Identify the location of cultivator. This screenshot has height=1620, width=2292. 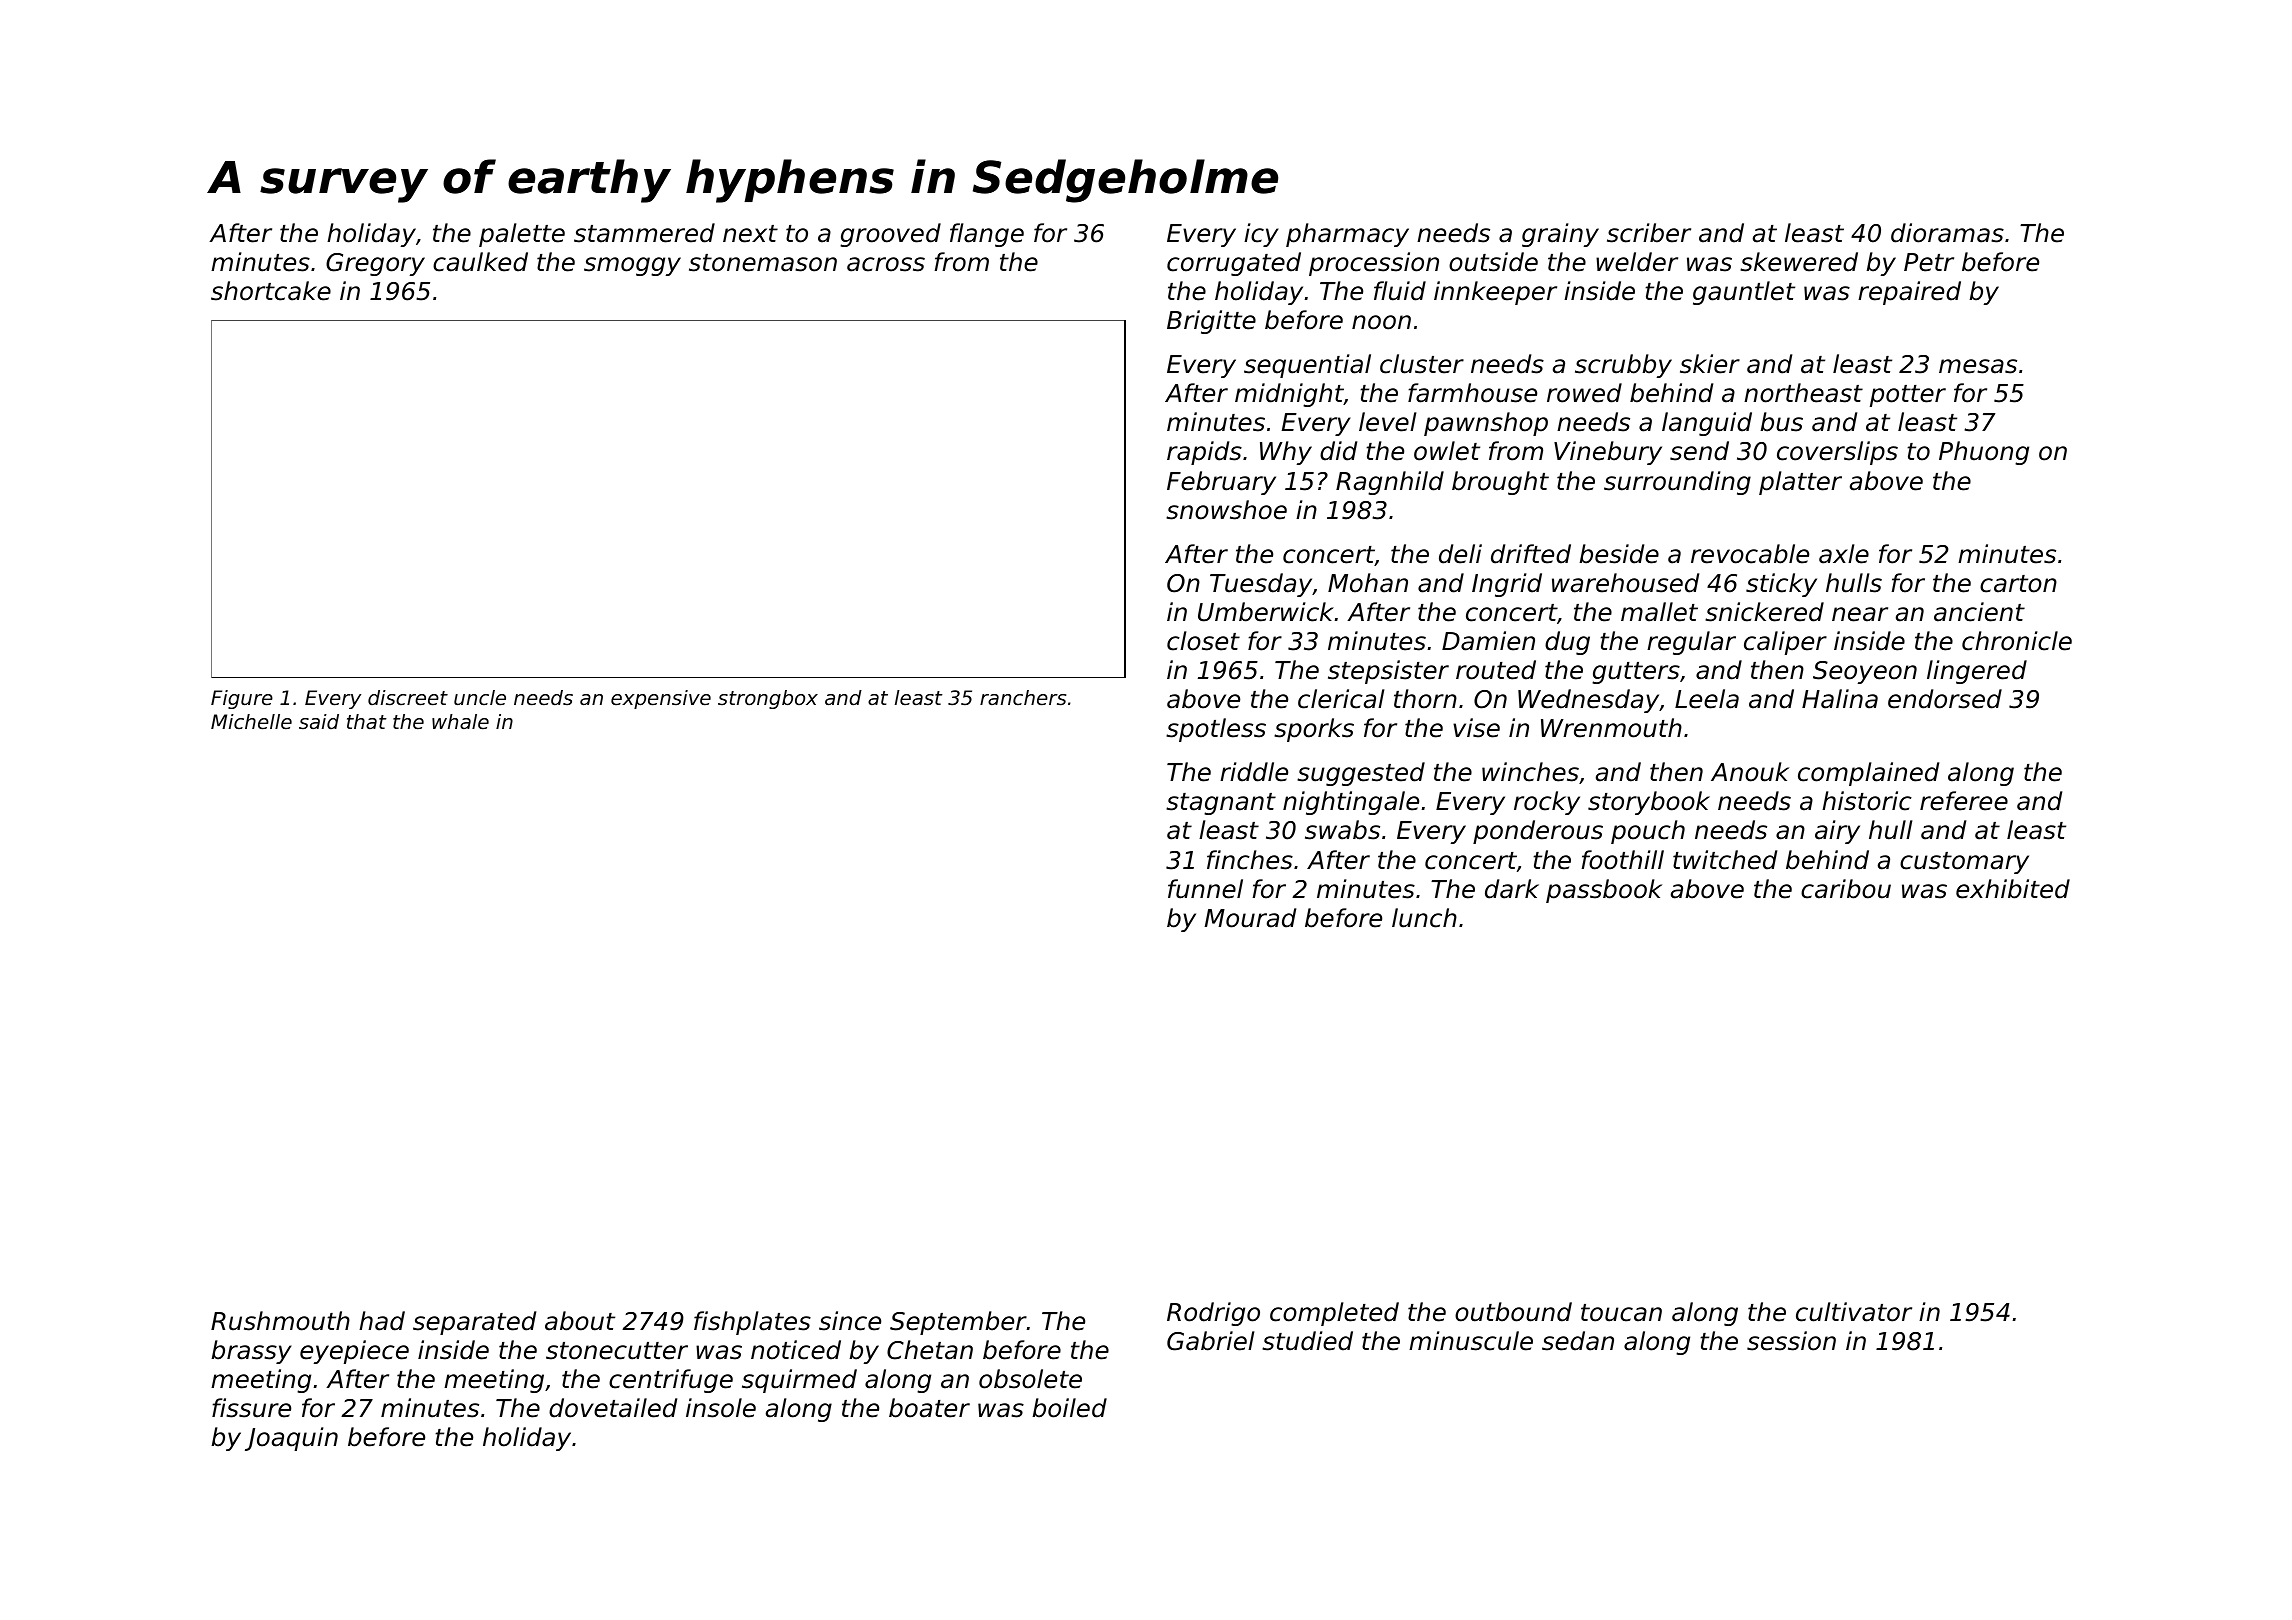
(1854, 1312).
